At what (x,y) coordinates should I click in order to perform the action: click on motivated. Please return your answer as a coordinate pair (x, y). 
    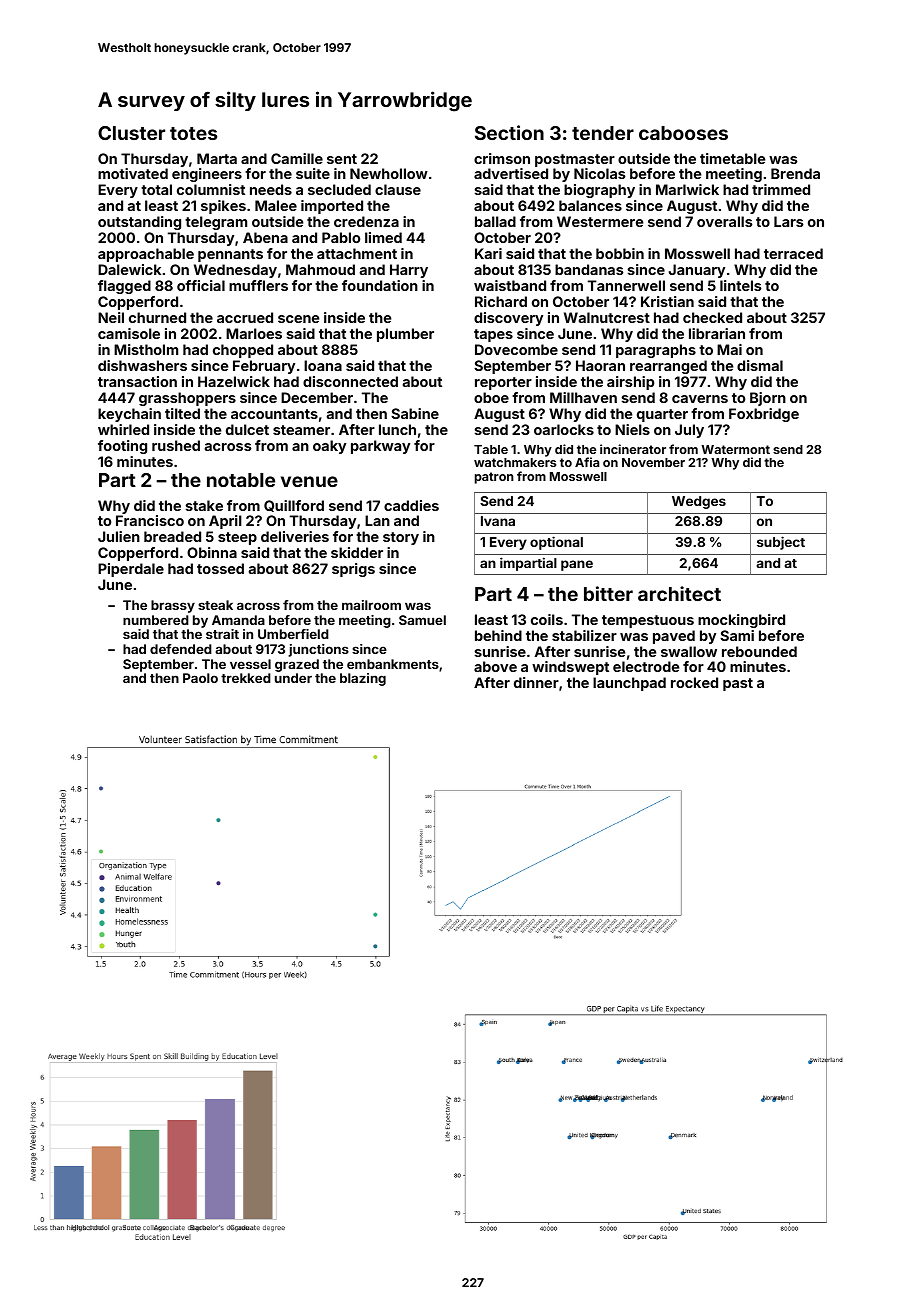
    Looking at the image, I should click on (133, 173).
